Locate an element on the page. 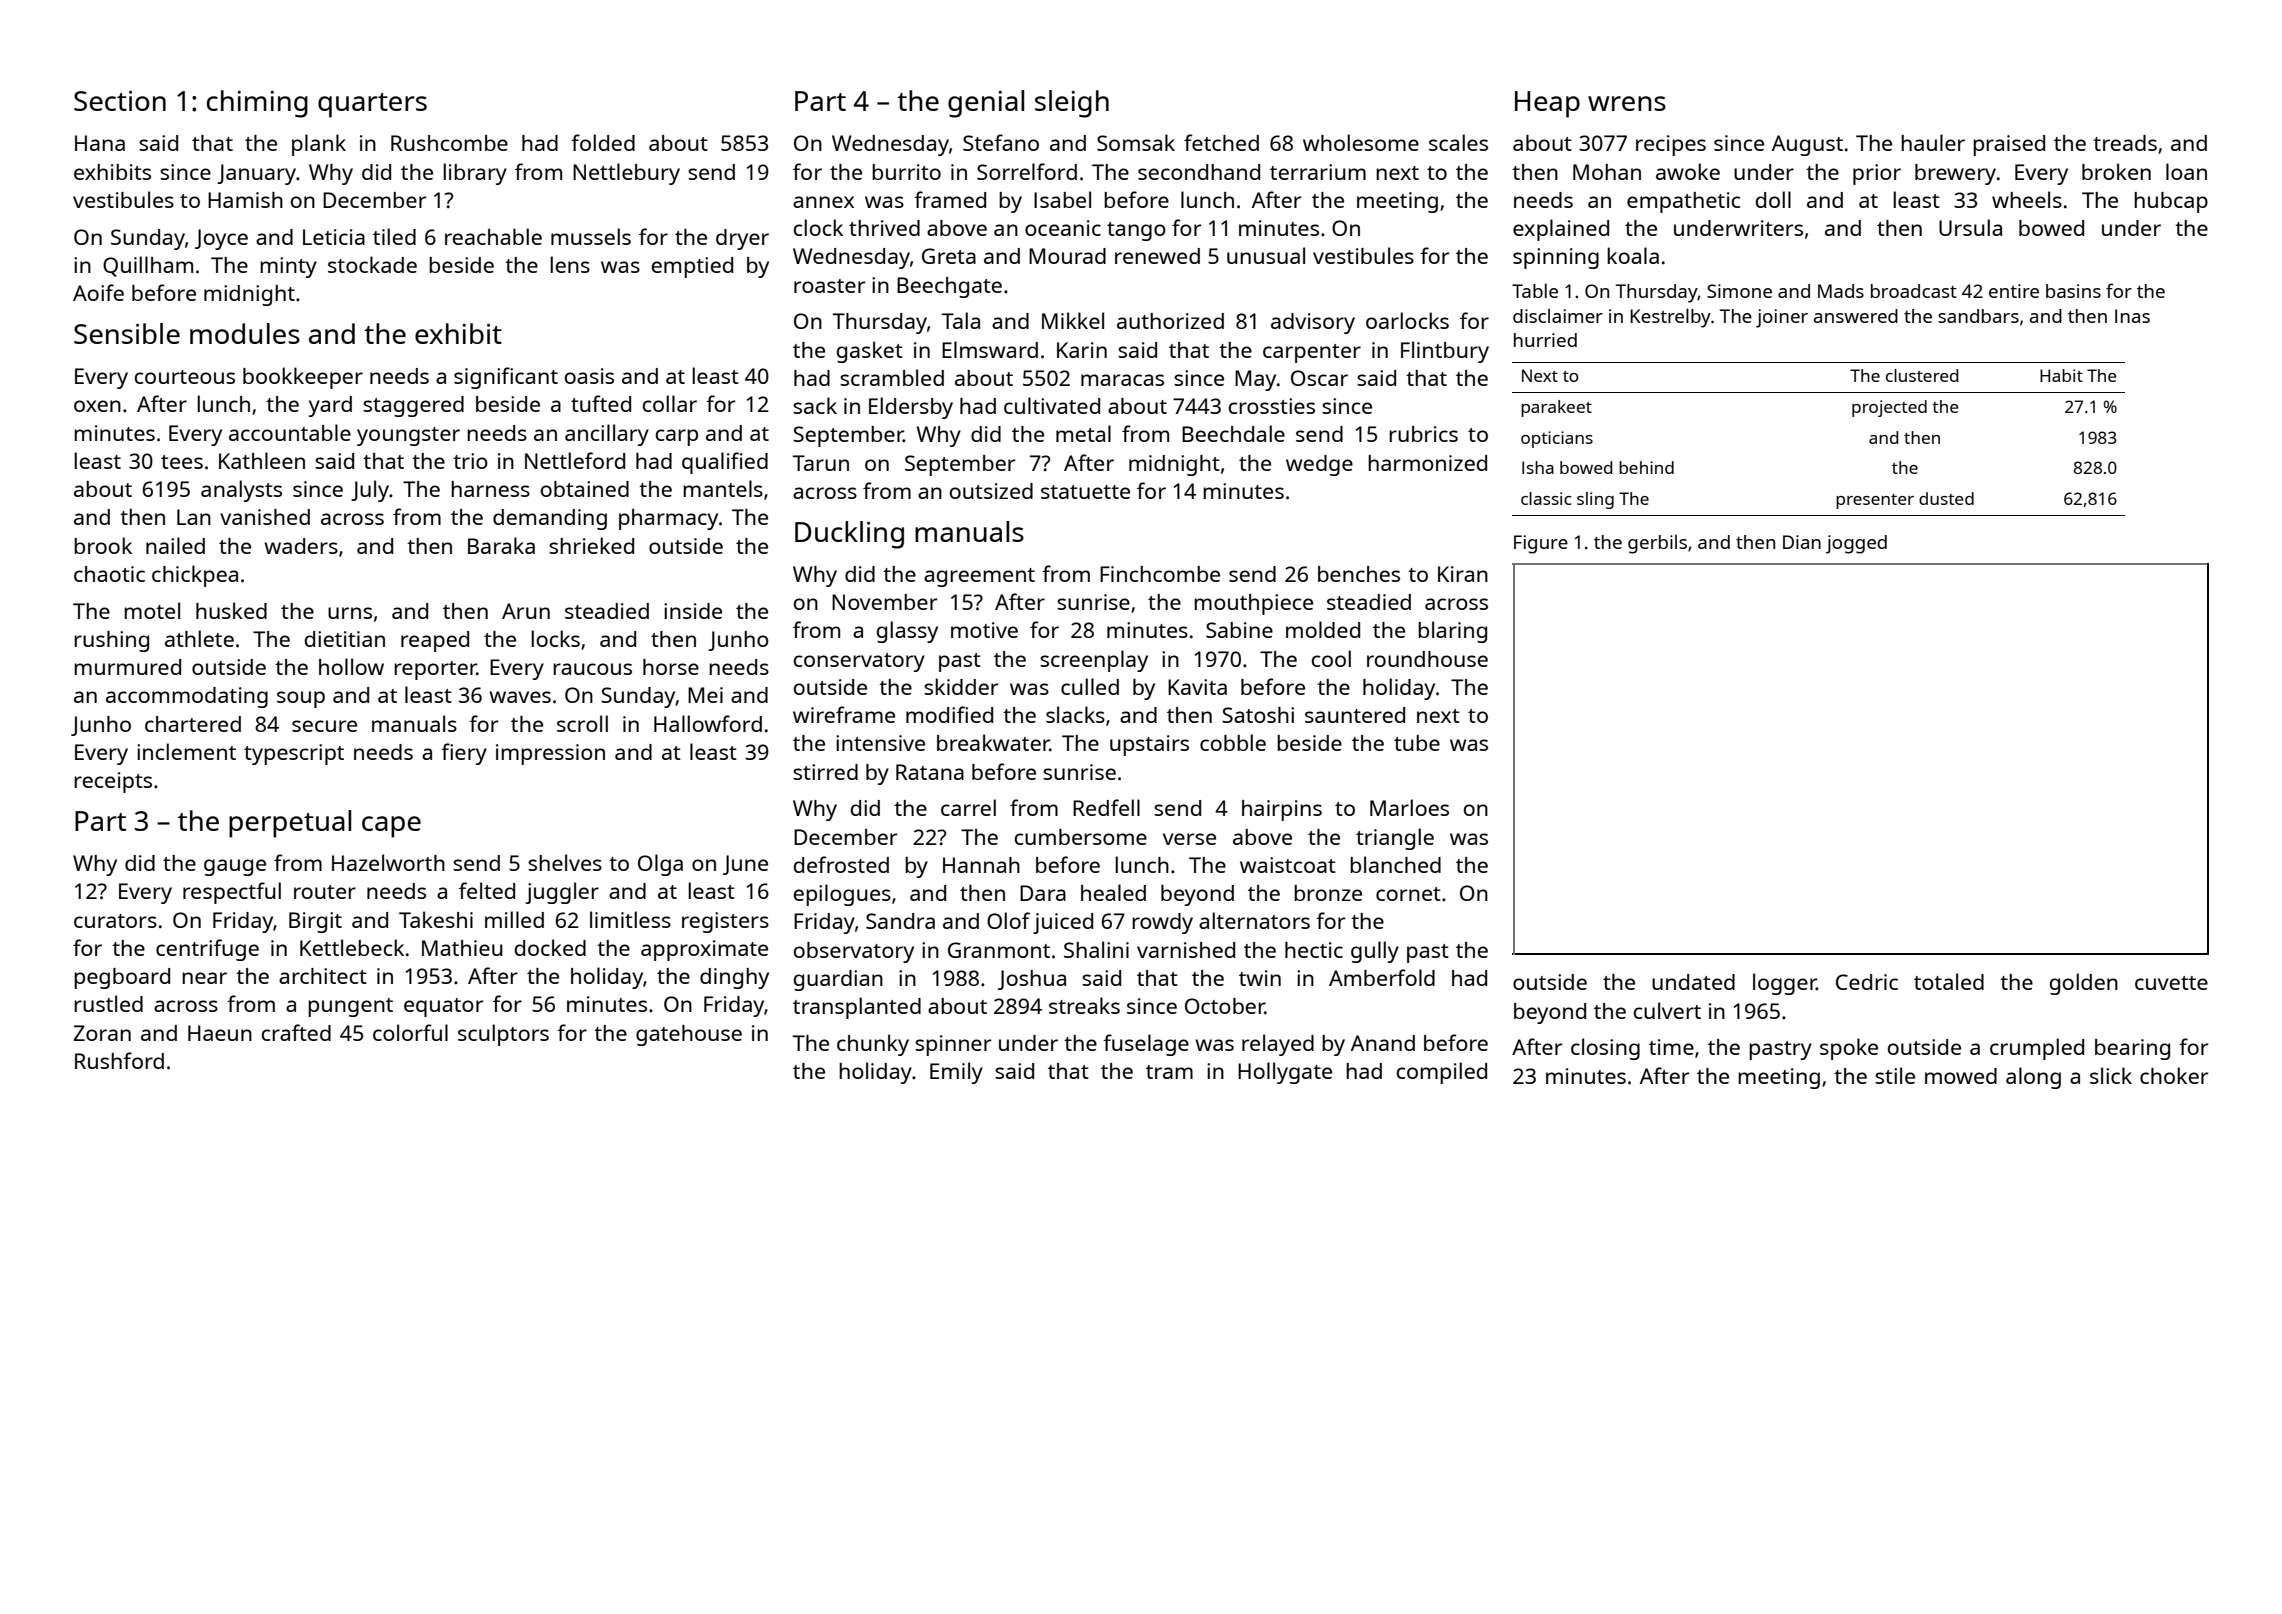 The image size is (2282, 1614). Habit is located at coordinates (2061, 375).
